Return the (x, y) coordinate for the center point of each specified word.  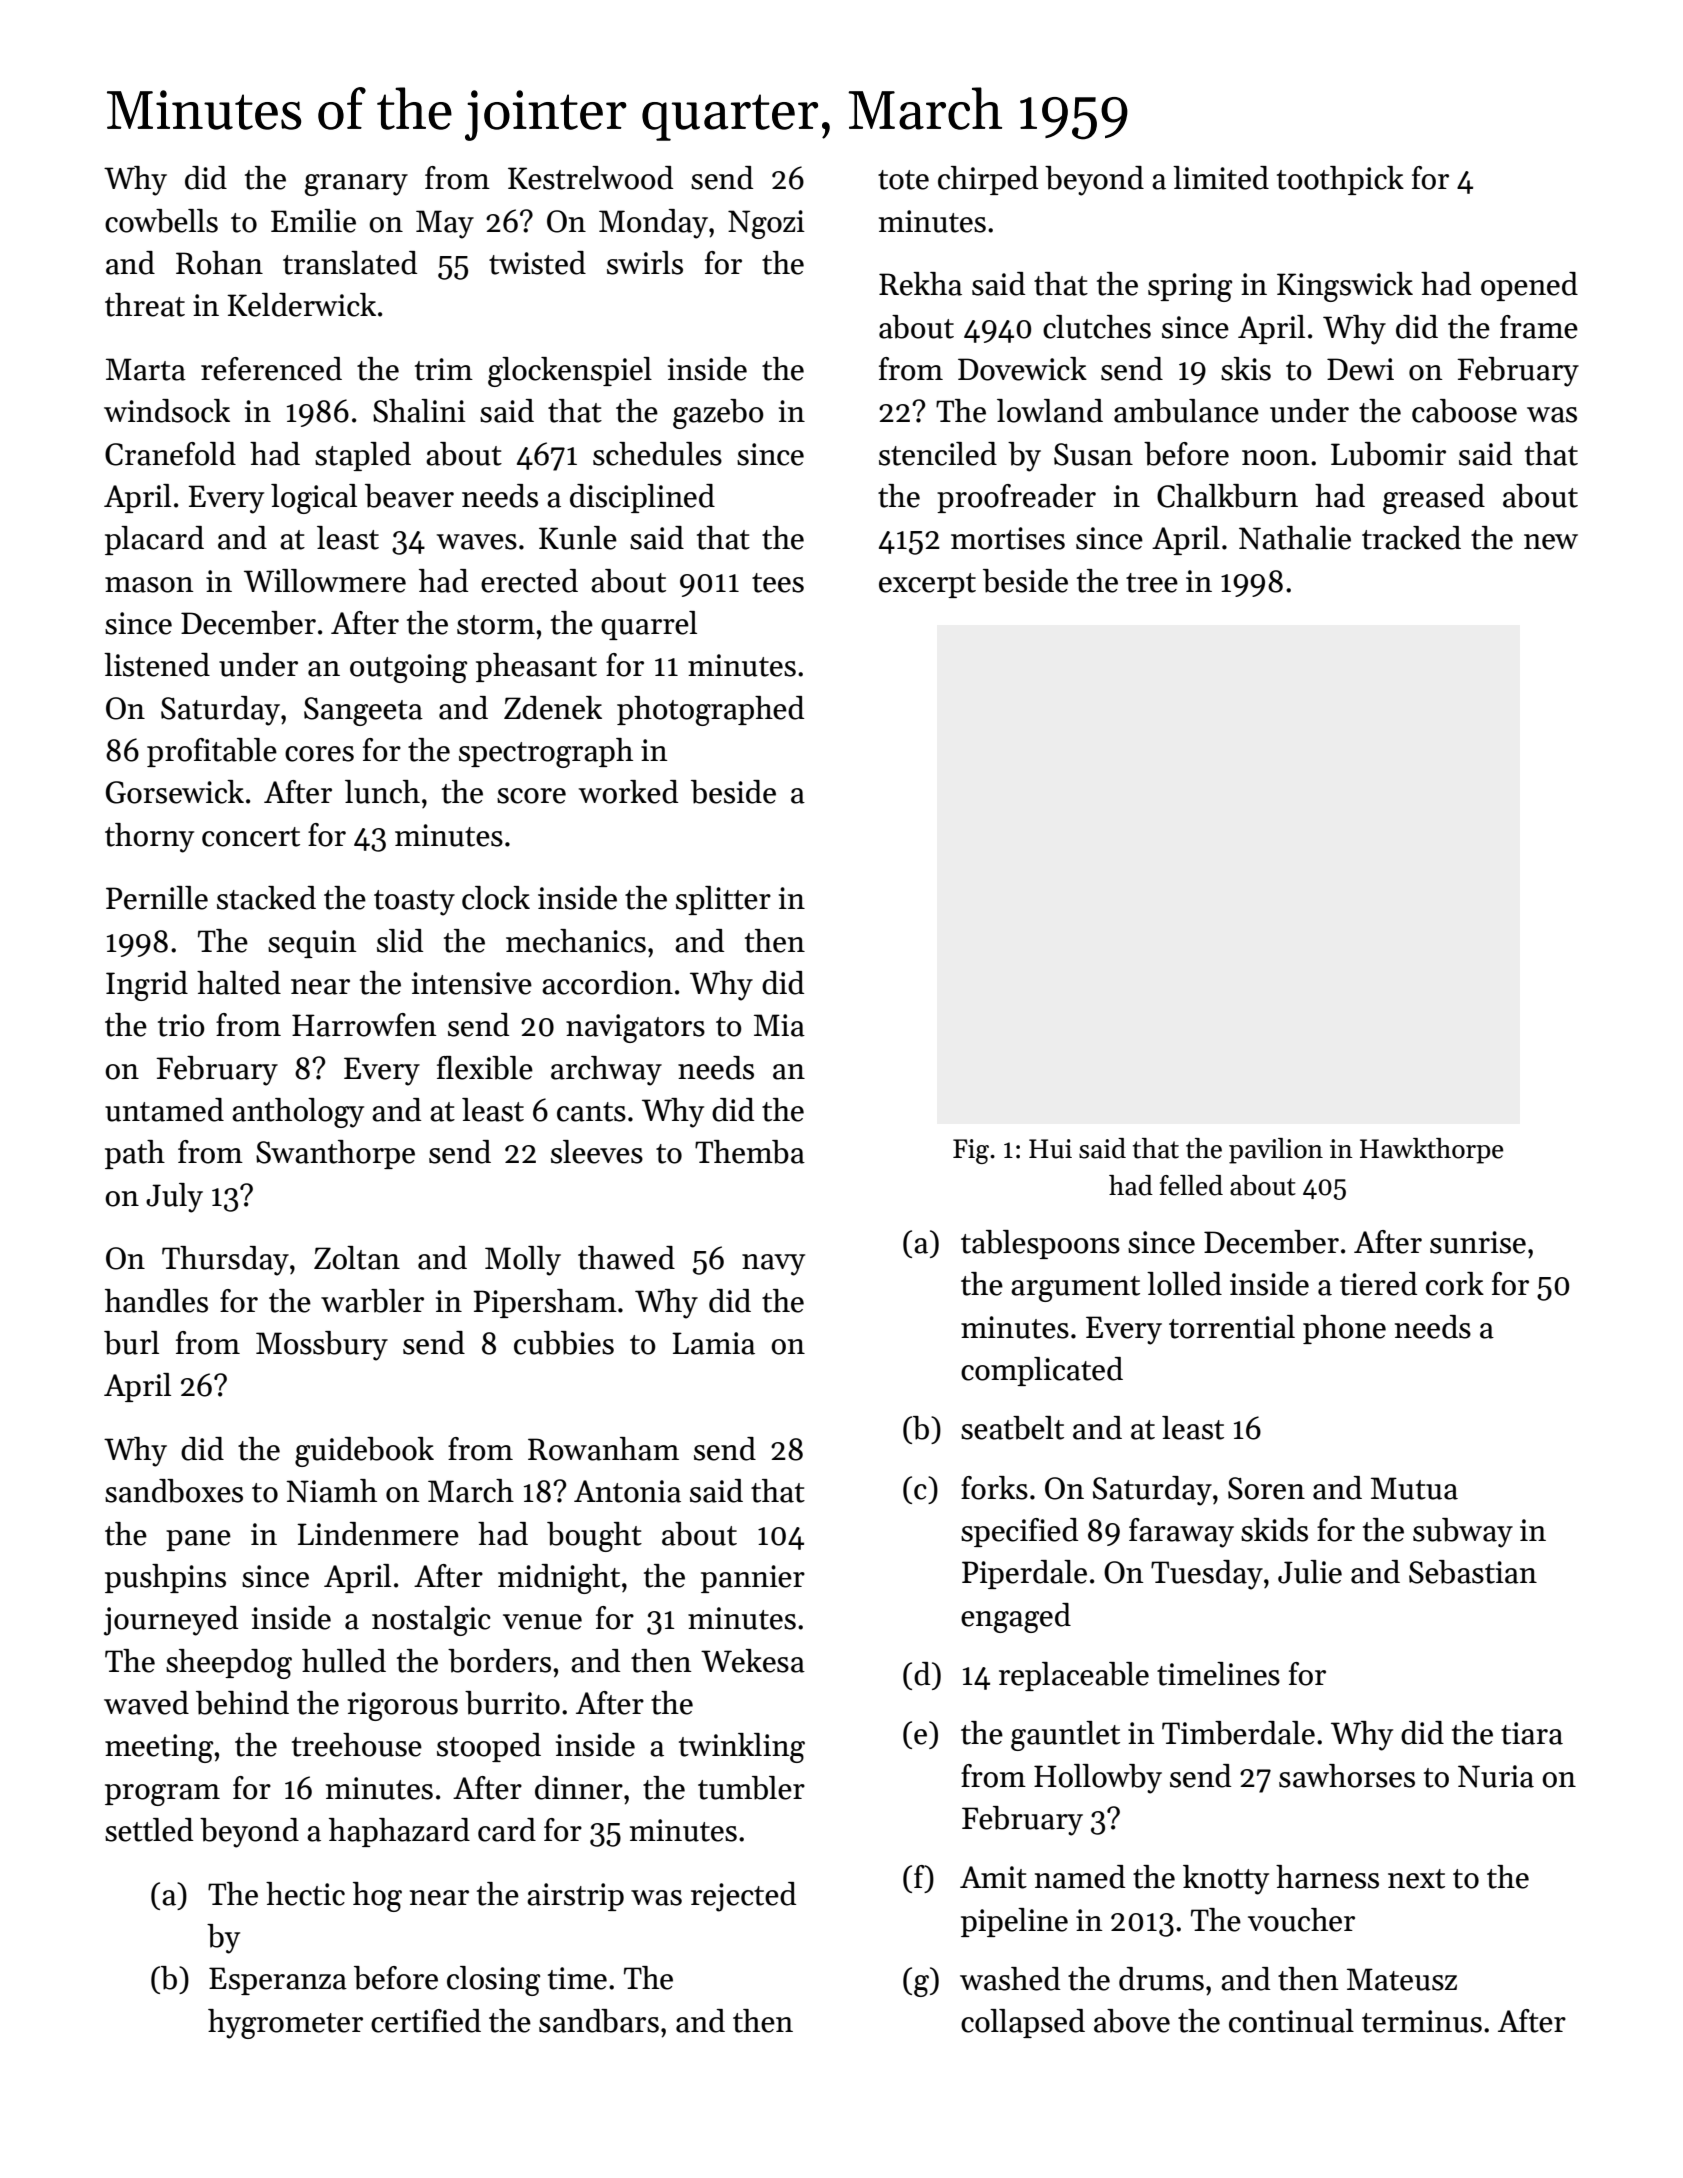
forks (994, 1488)
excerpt (927, 585)
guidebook (364, 1452)
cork (1455, 1284)
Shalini (419, 411)
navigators (635, 1028)
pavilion (1276, 1151)
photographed (710, 711)
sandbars (599, 2021)
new (1551, 542)
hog (377, 1897)
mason (149, 585)
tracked (1411, 538)
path (135, 1154)
